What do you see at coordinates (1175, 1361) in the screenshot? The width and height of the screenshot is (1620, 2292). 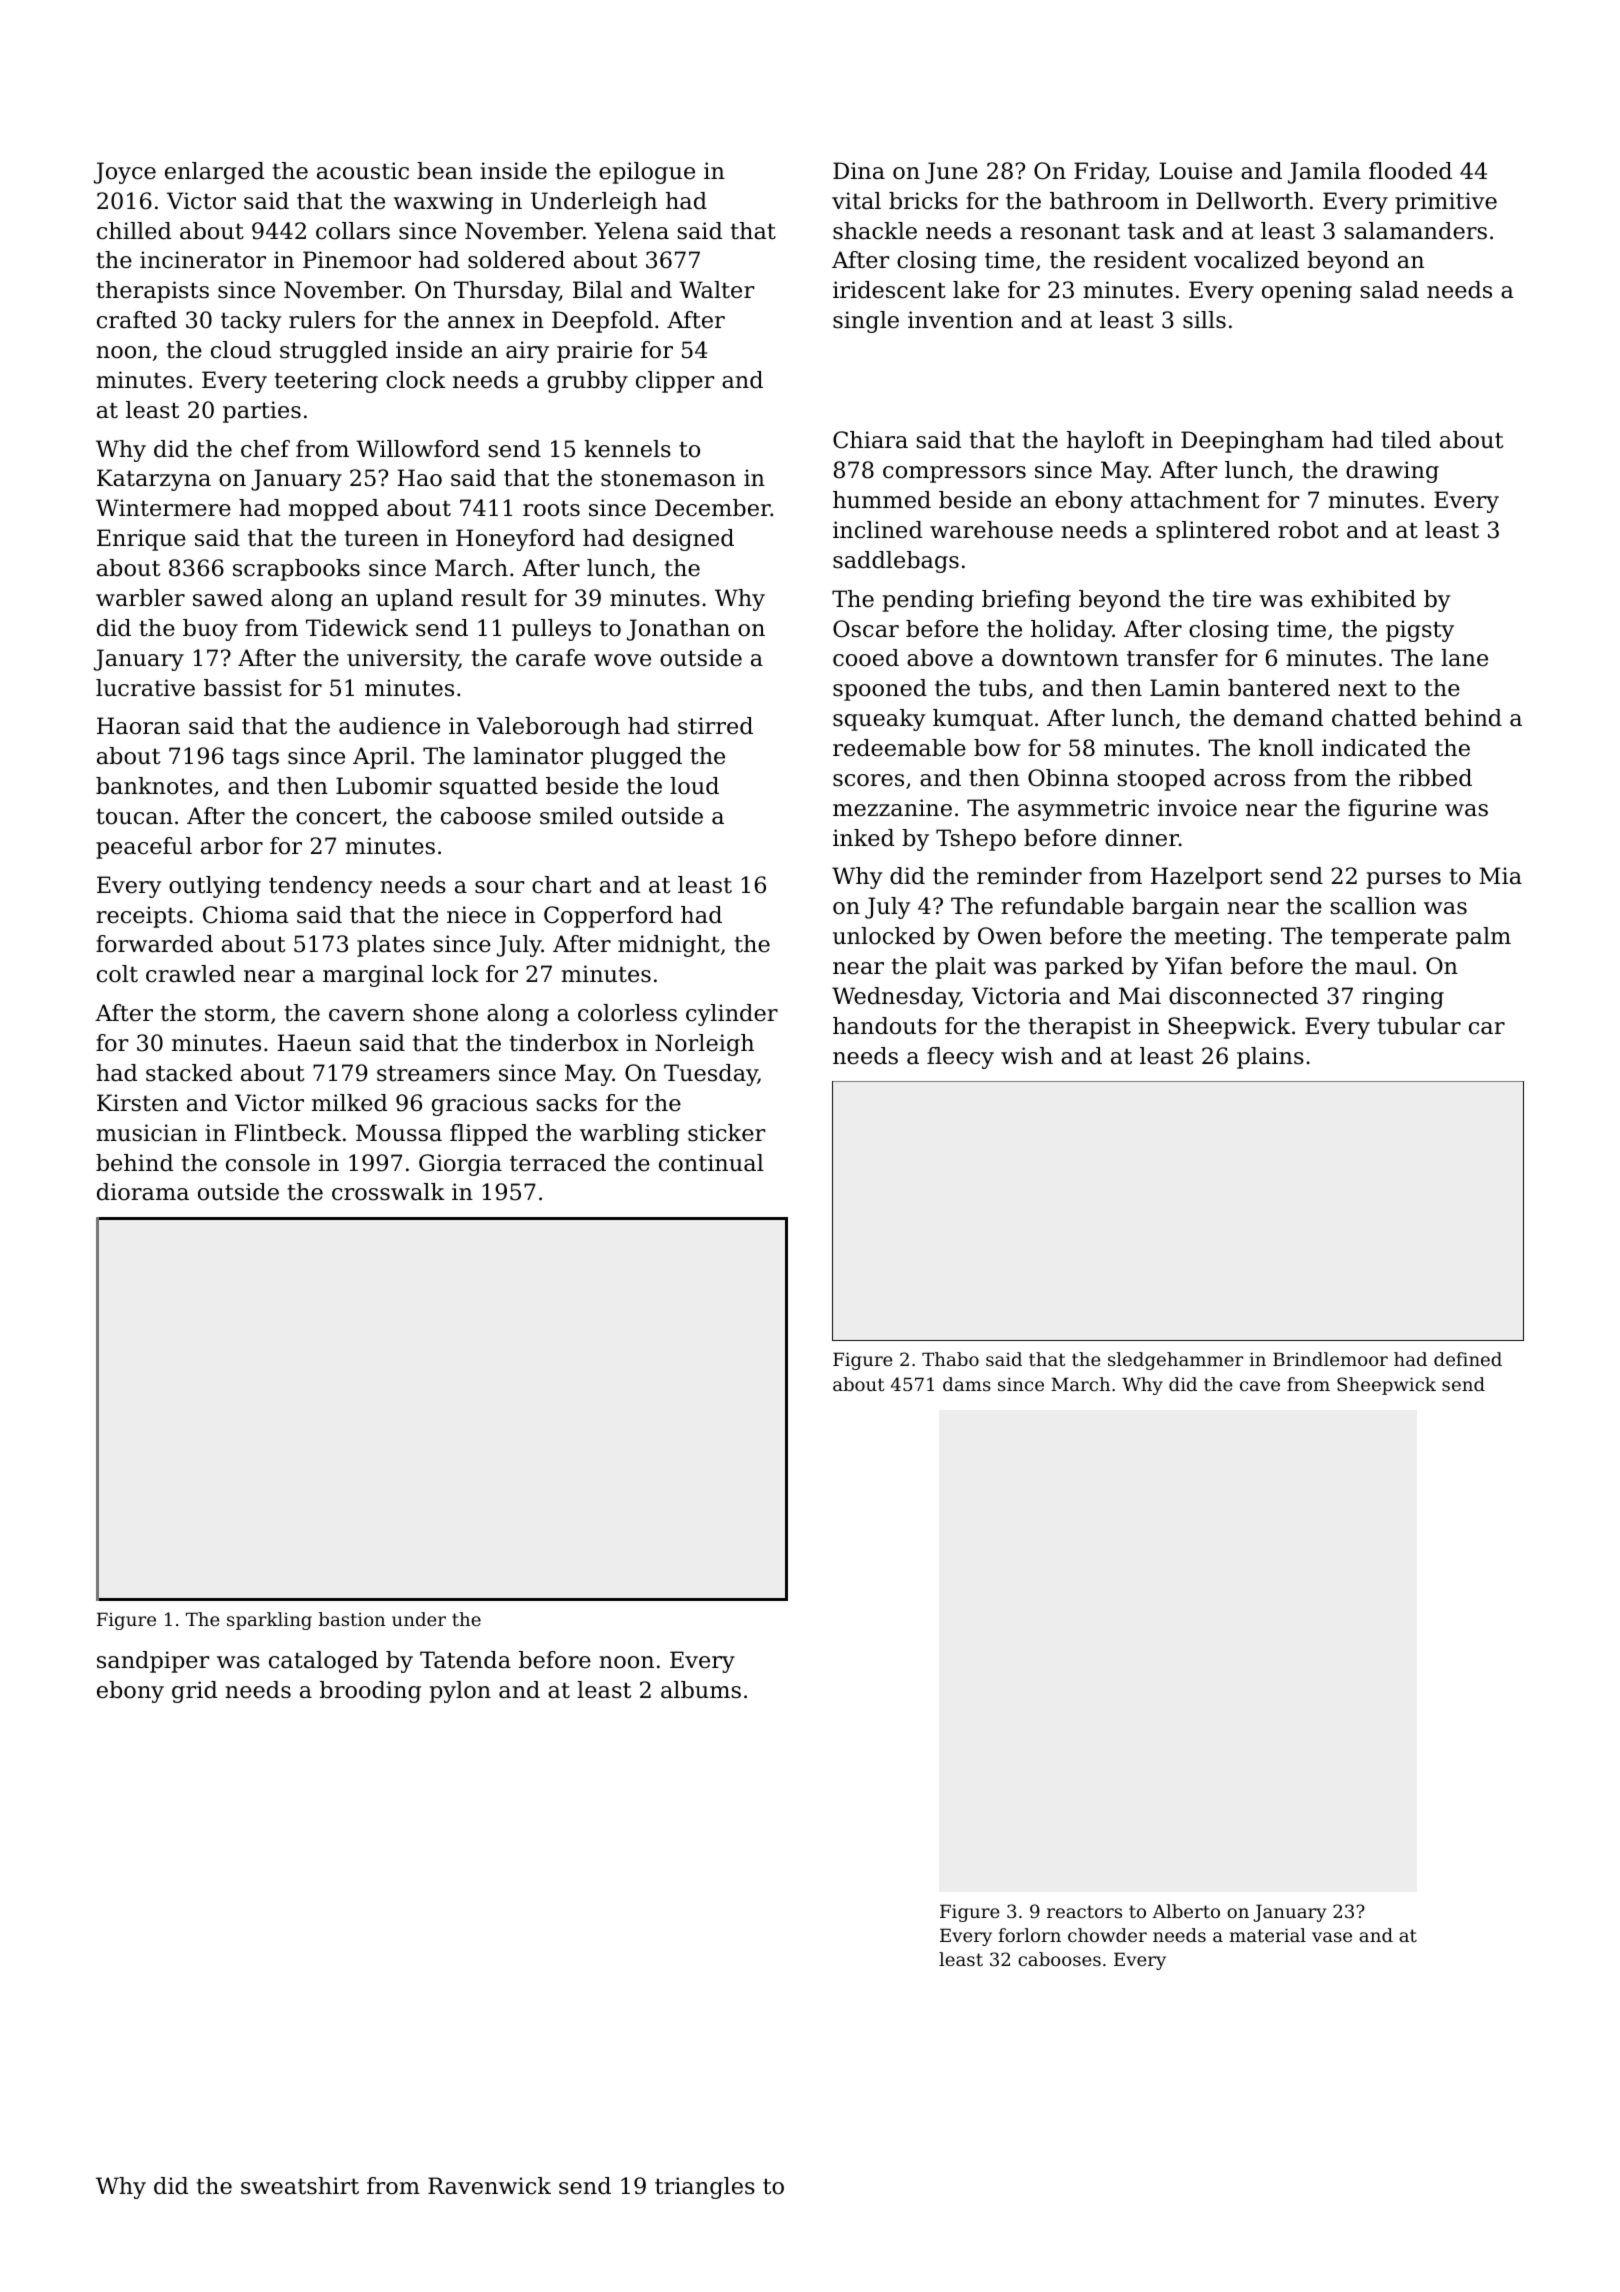 I see `sledgehammer` at bounding box center [1175, 1361].
